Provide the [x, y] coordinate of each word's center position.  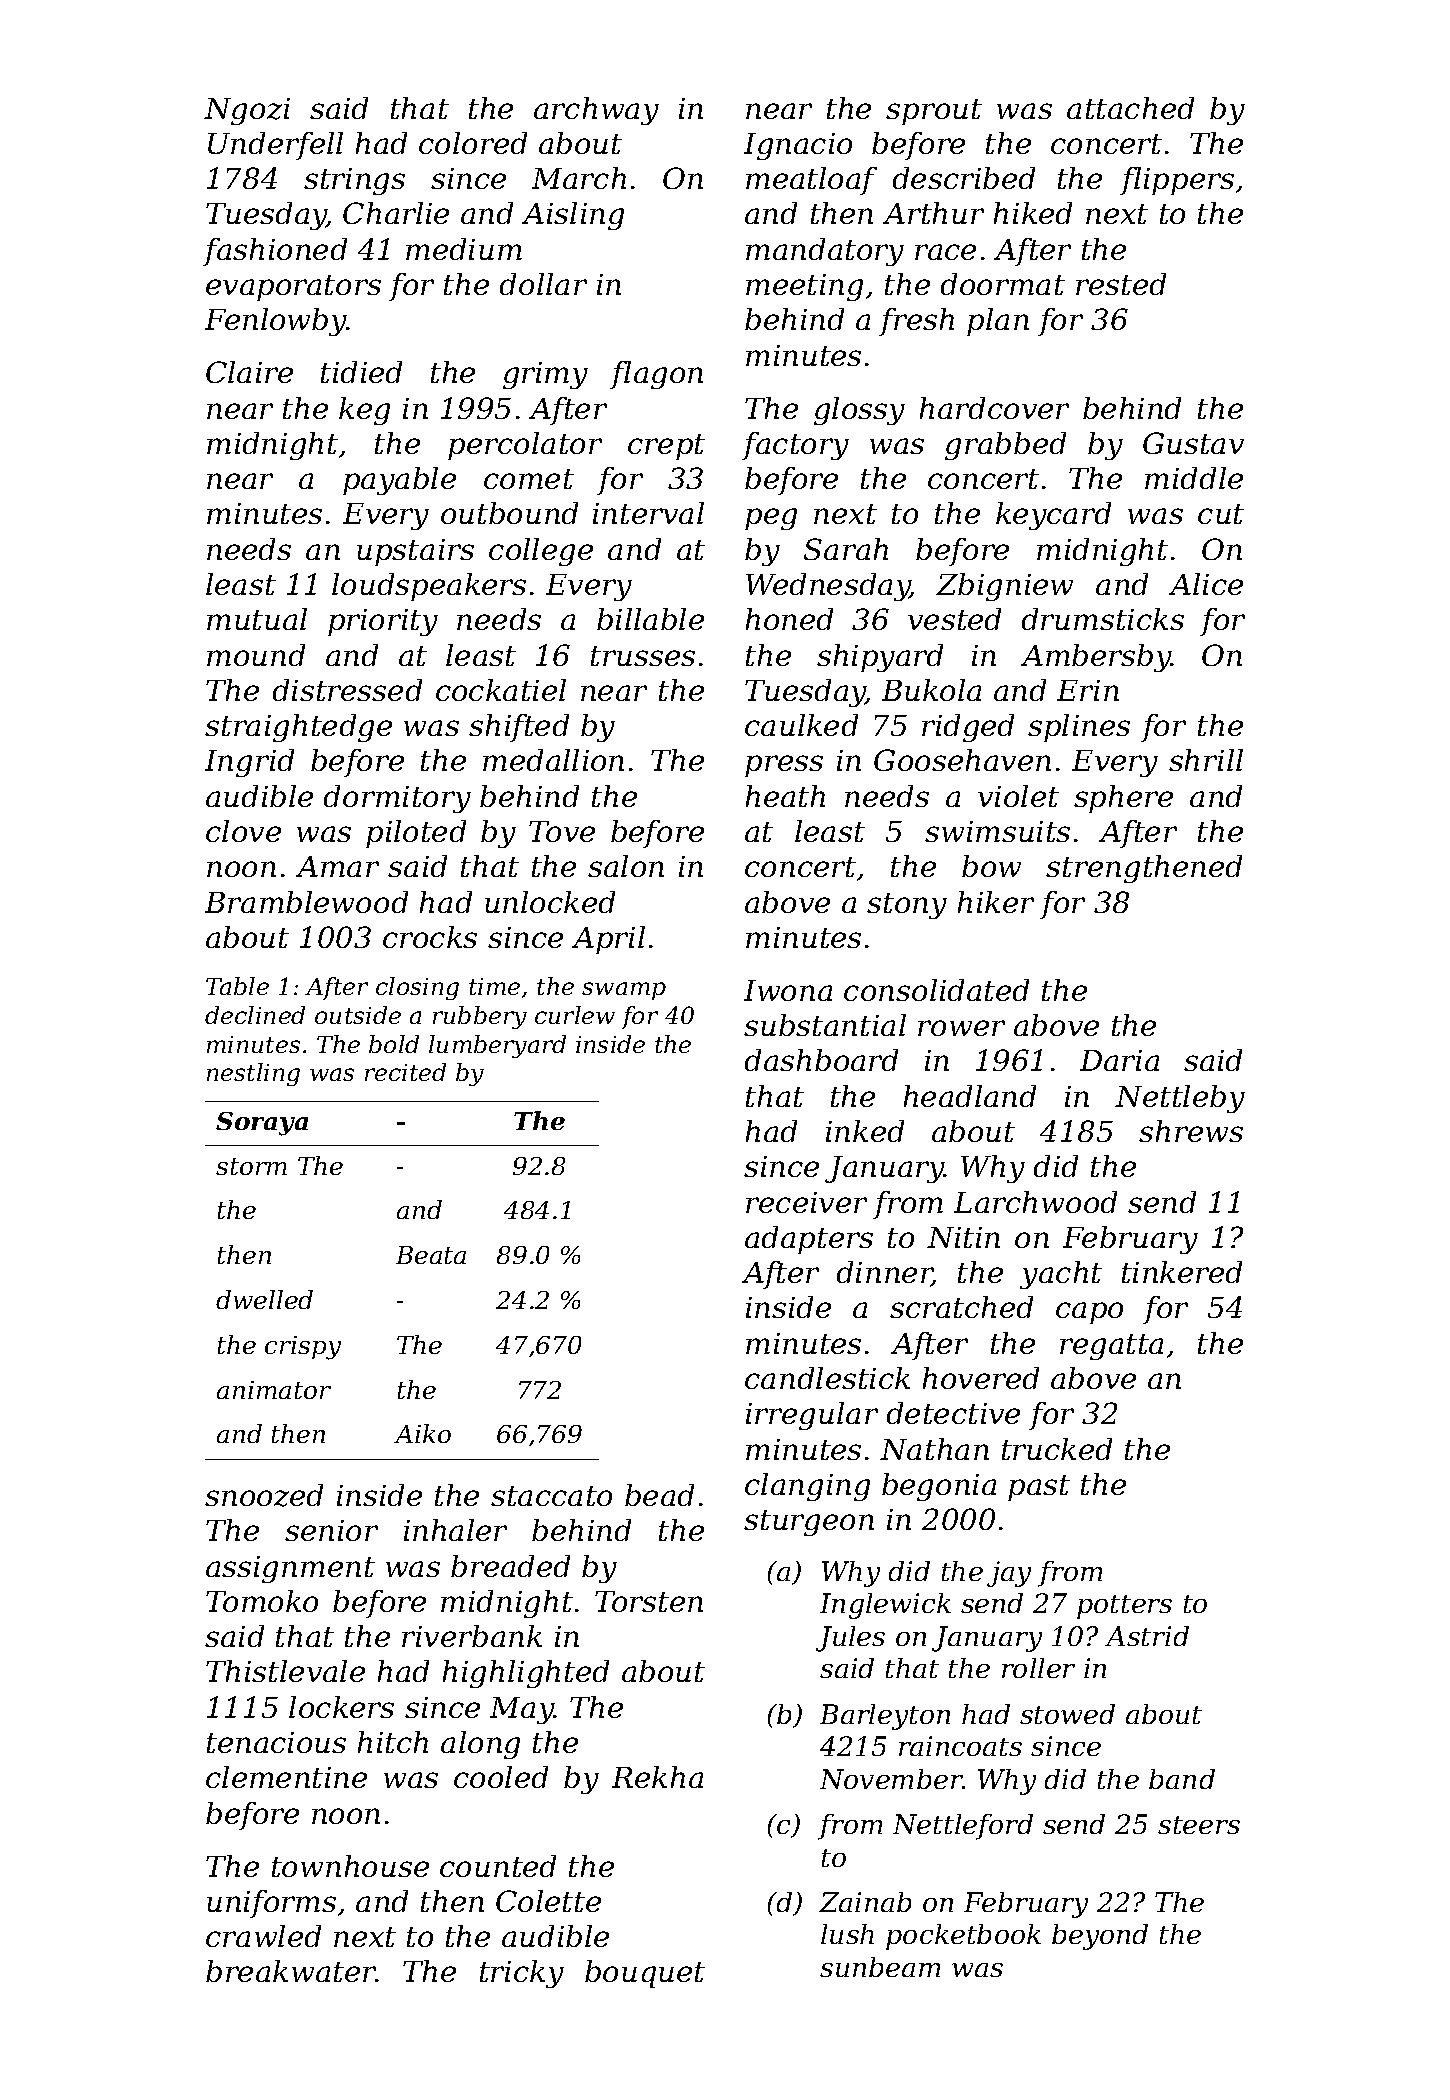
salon [626, 866]
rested [1121, 284]
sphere [1123, 799]
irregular [812, 1416]
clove [243, 831]
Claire [249, 372]
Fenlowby [276, 322]
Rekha [657, 1777]
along [480, 1745]
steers [1199, 1825]
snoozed [264, 1495]
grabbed [1005, 446]
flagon [656, 375]
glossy [859, 411]
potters [1124, 1607]
